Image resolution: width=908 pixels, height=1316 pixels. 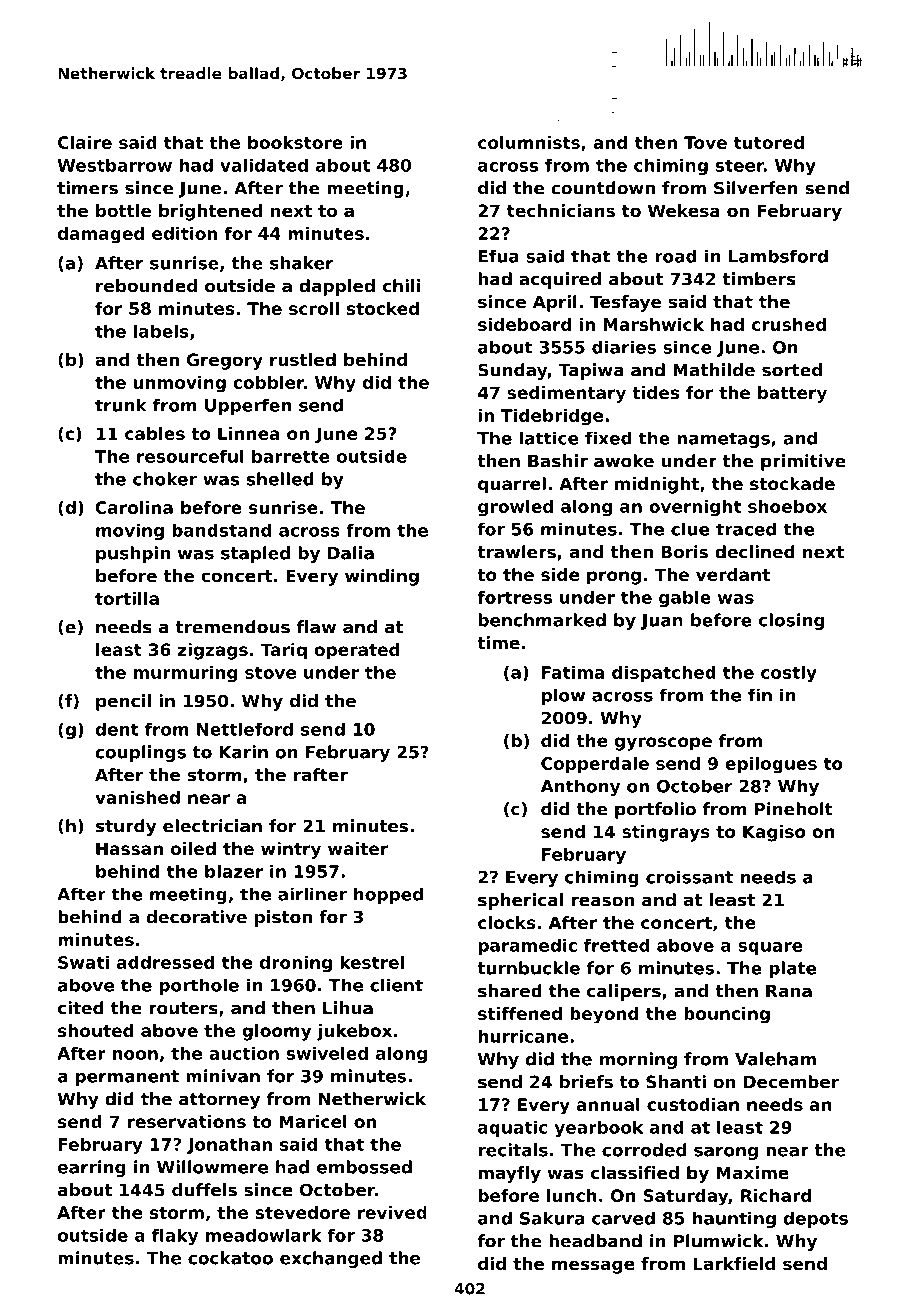 I want to click on tutored, so click(x=769, y=142).
